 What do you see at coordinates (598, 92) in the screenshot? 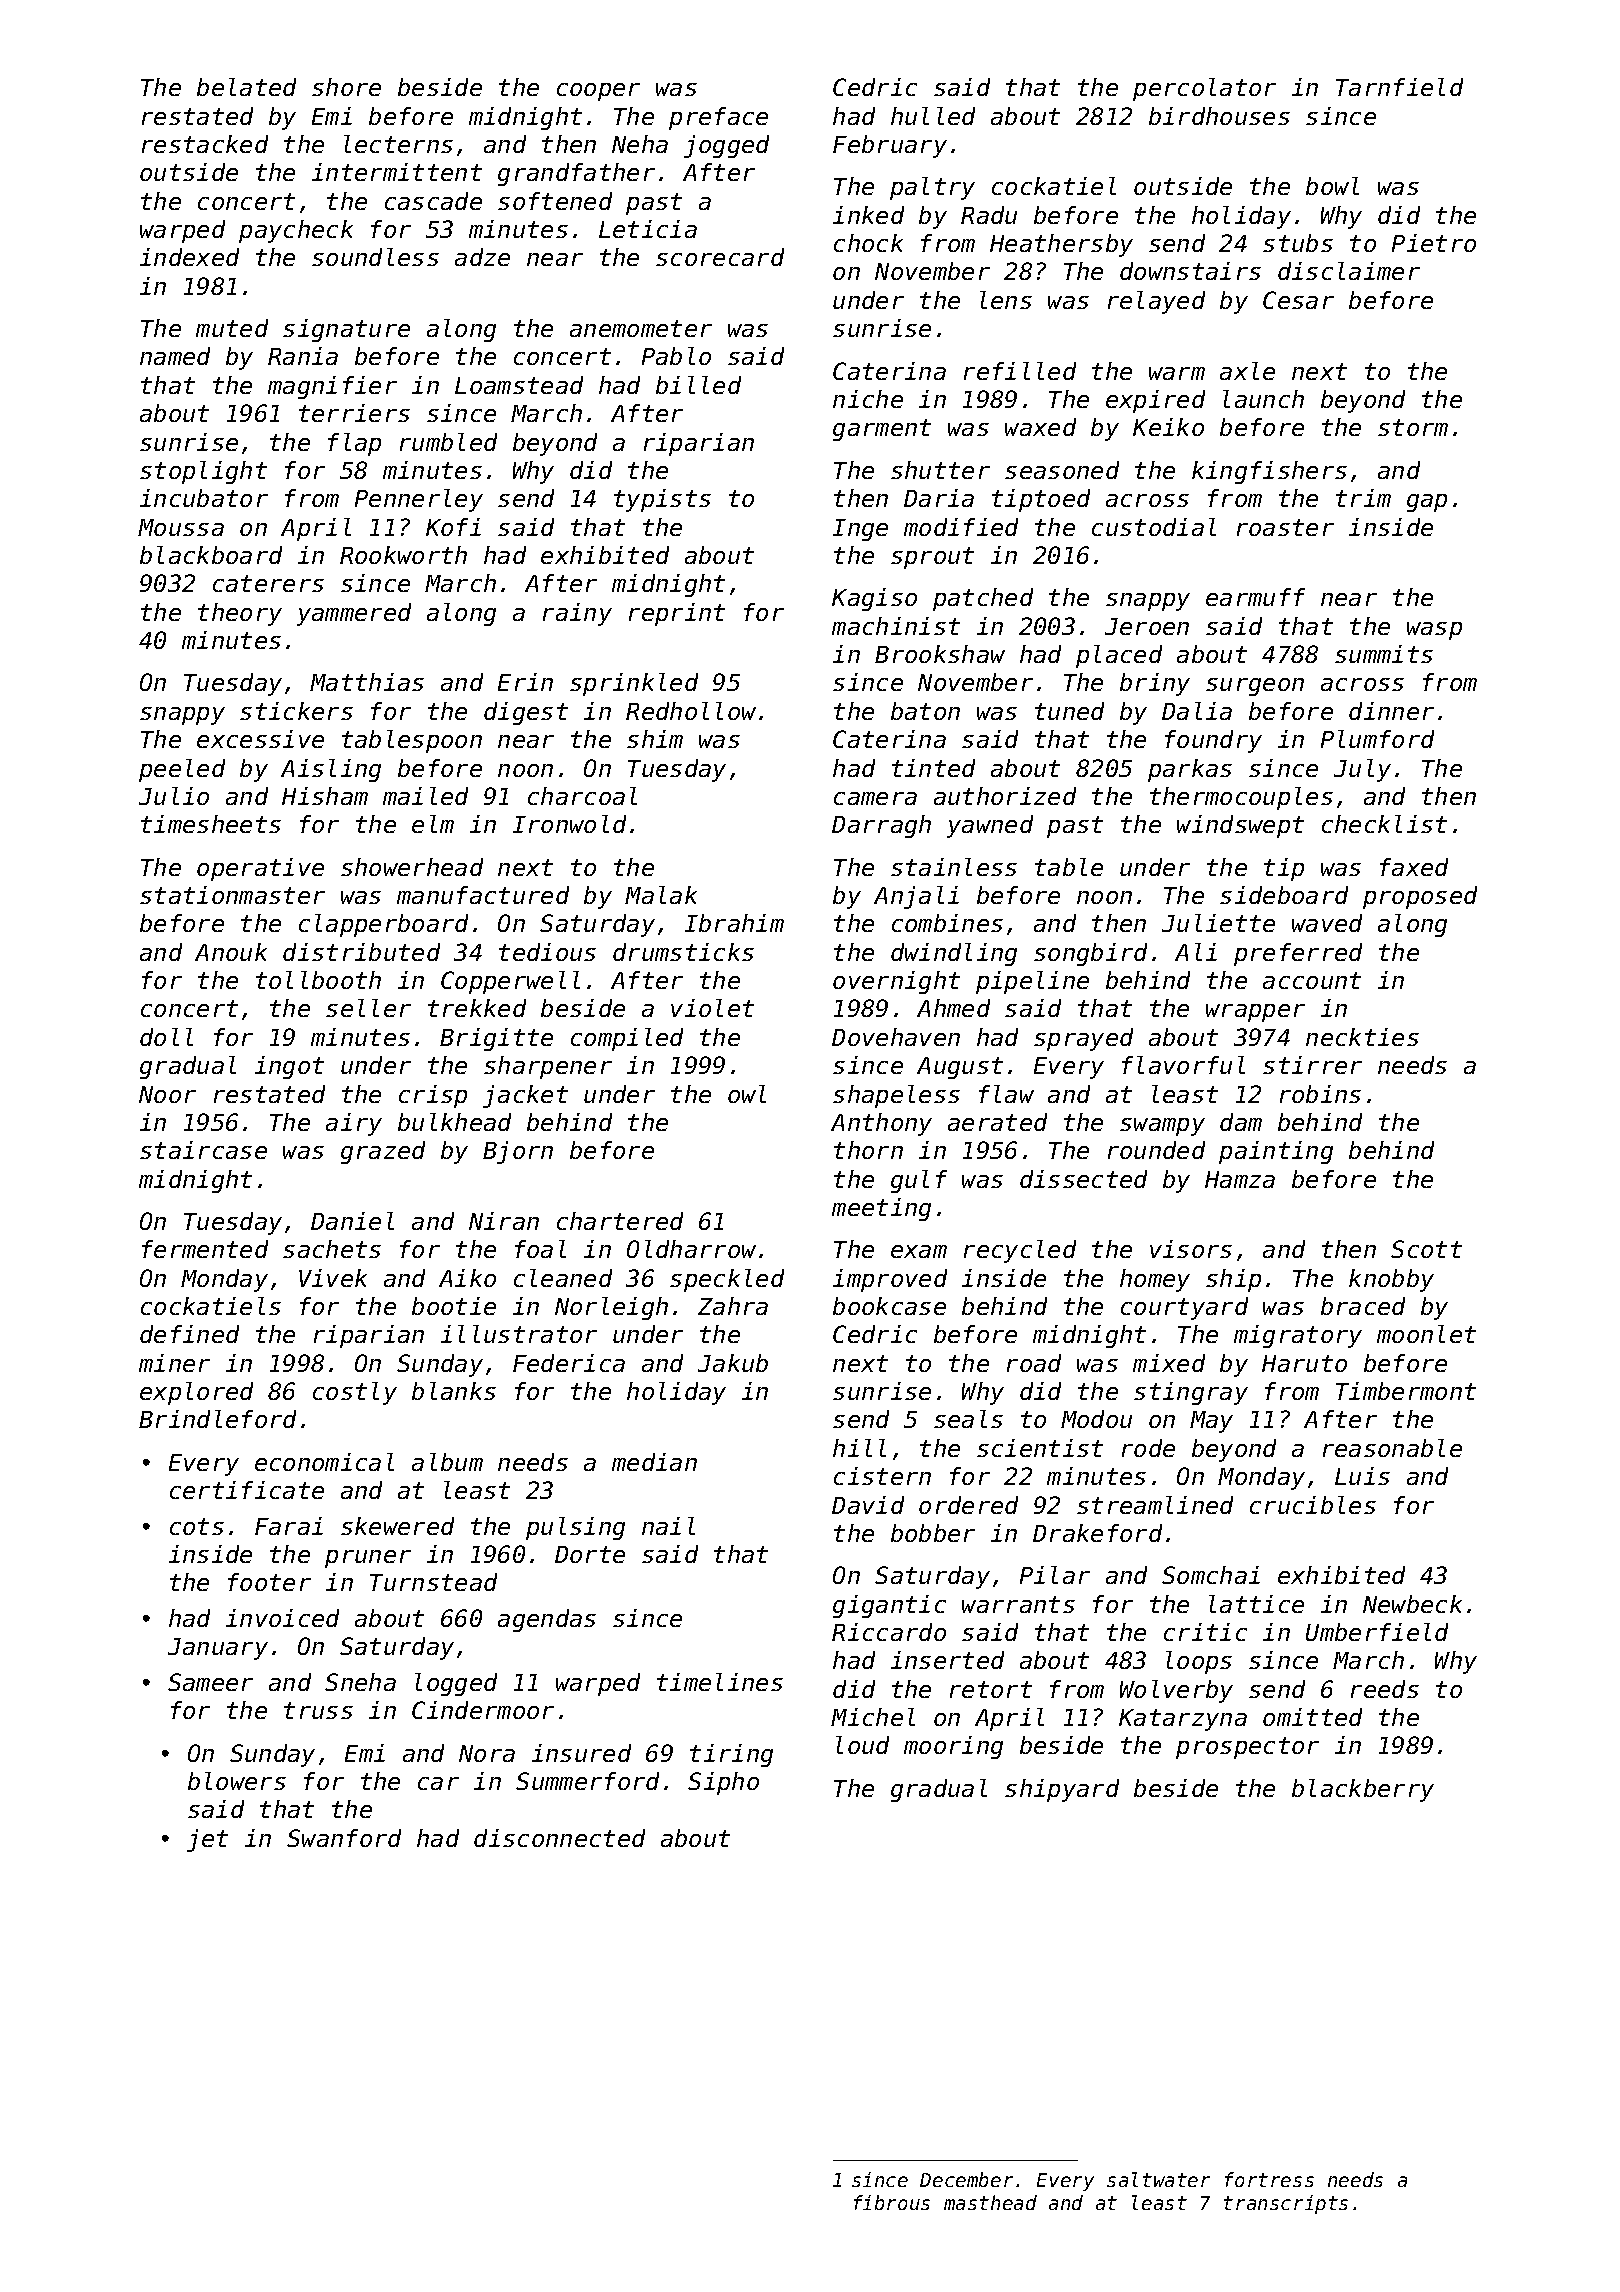
I see `cooper` at bounding box center [598, 92].
